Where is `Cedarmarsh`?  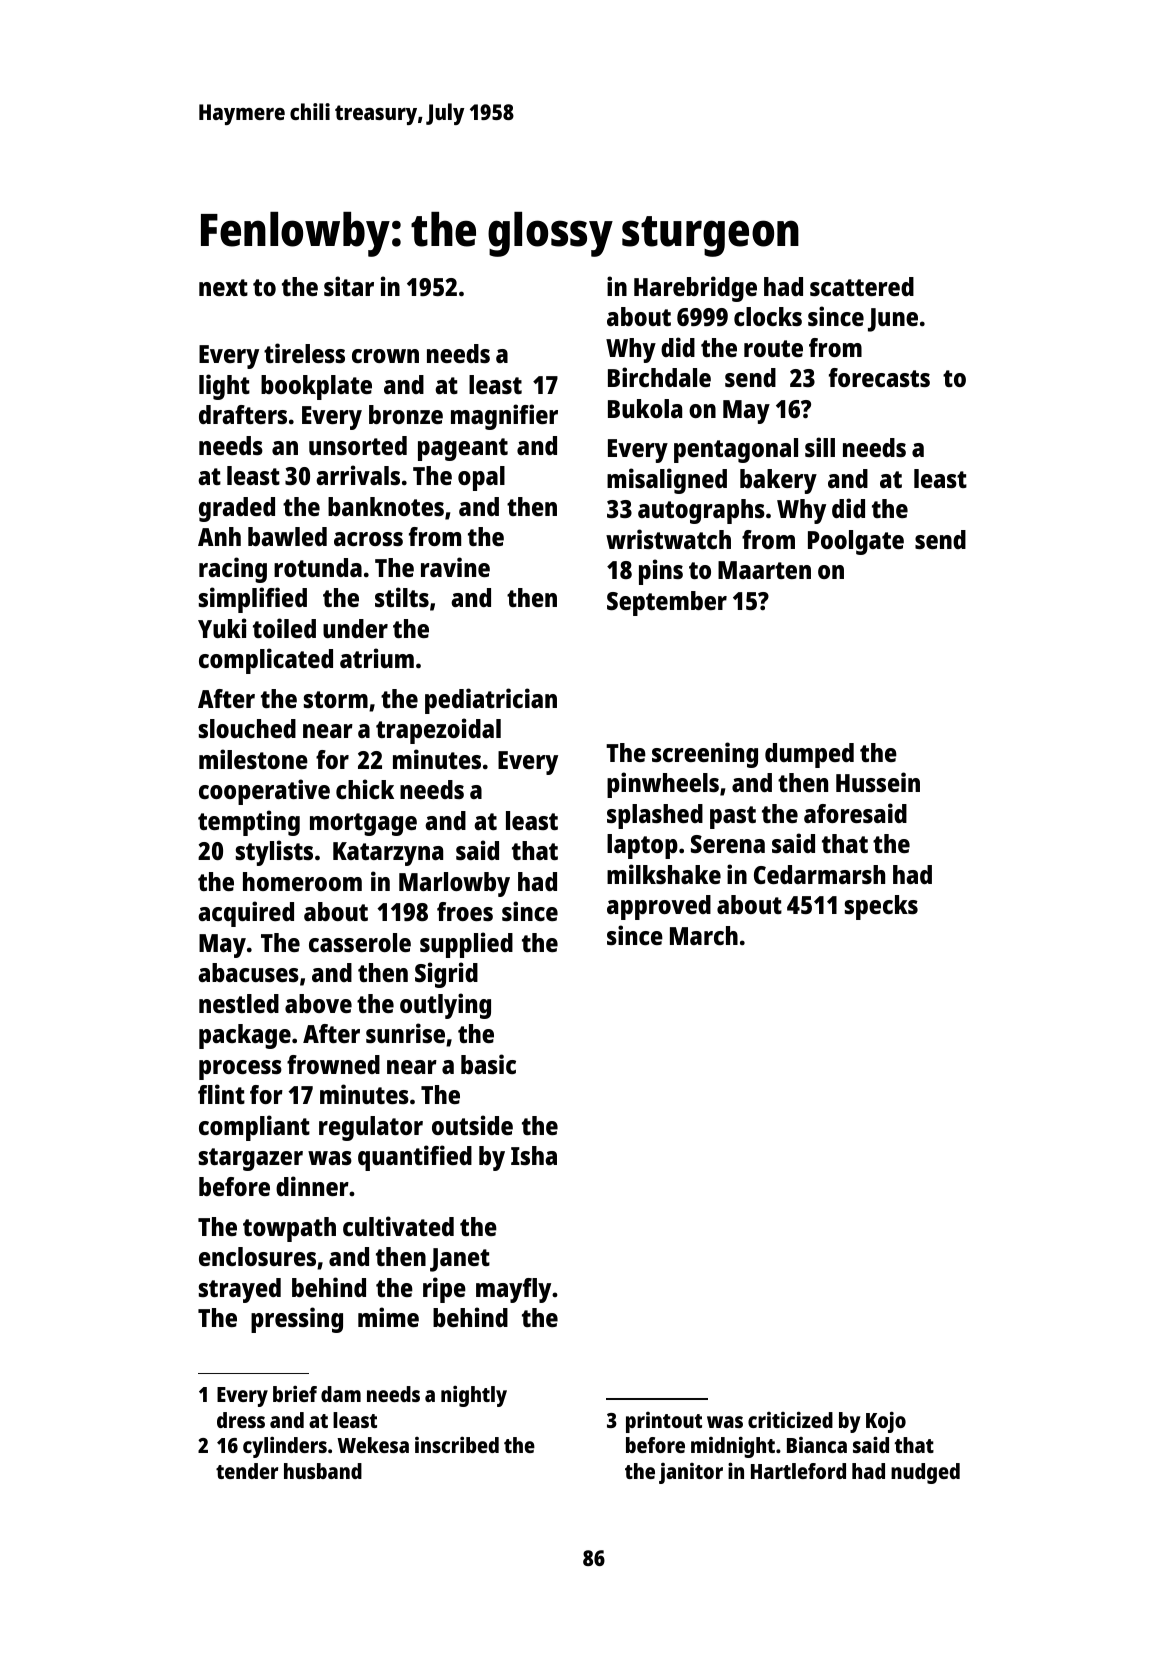
Cedarmarsh is located at coordinates (819, 874).
